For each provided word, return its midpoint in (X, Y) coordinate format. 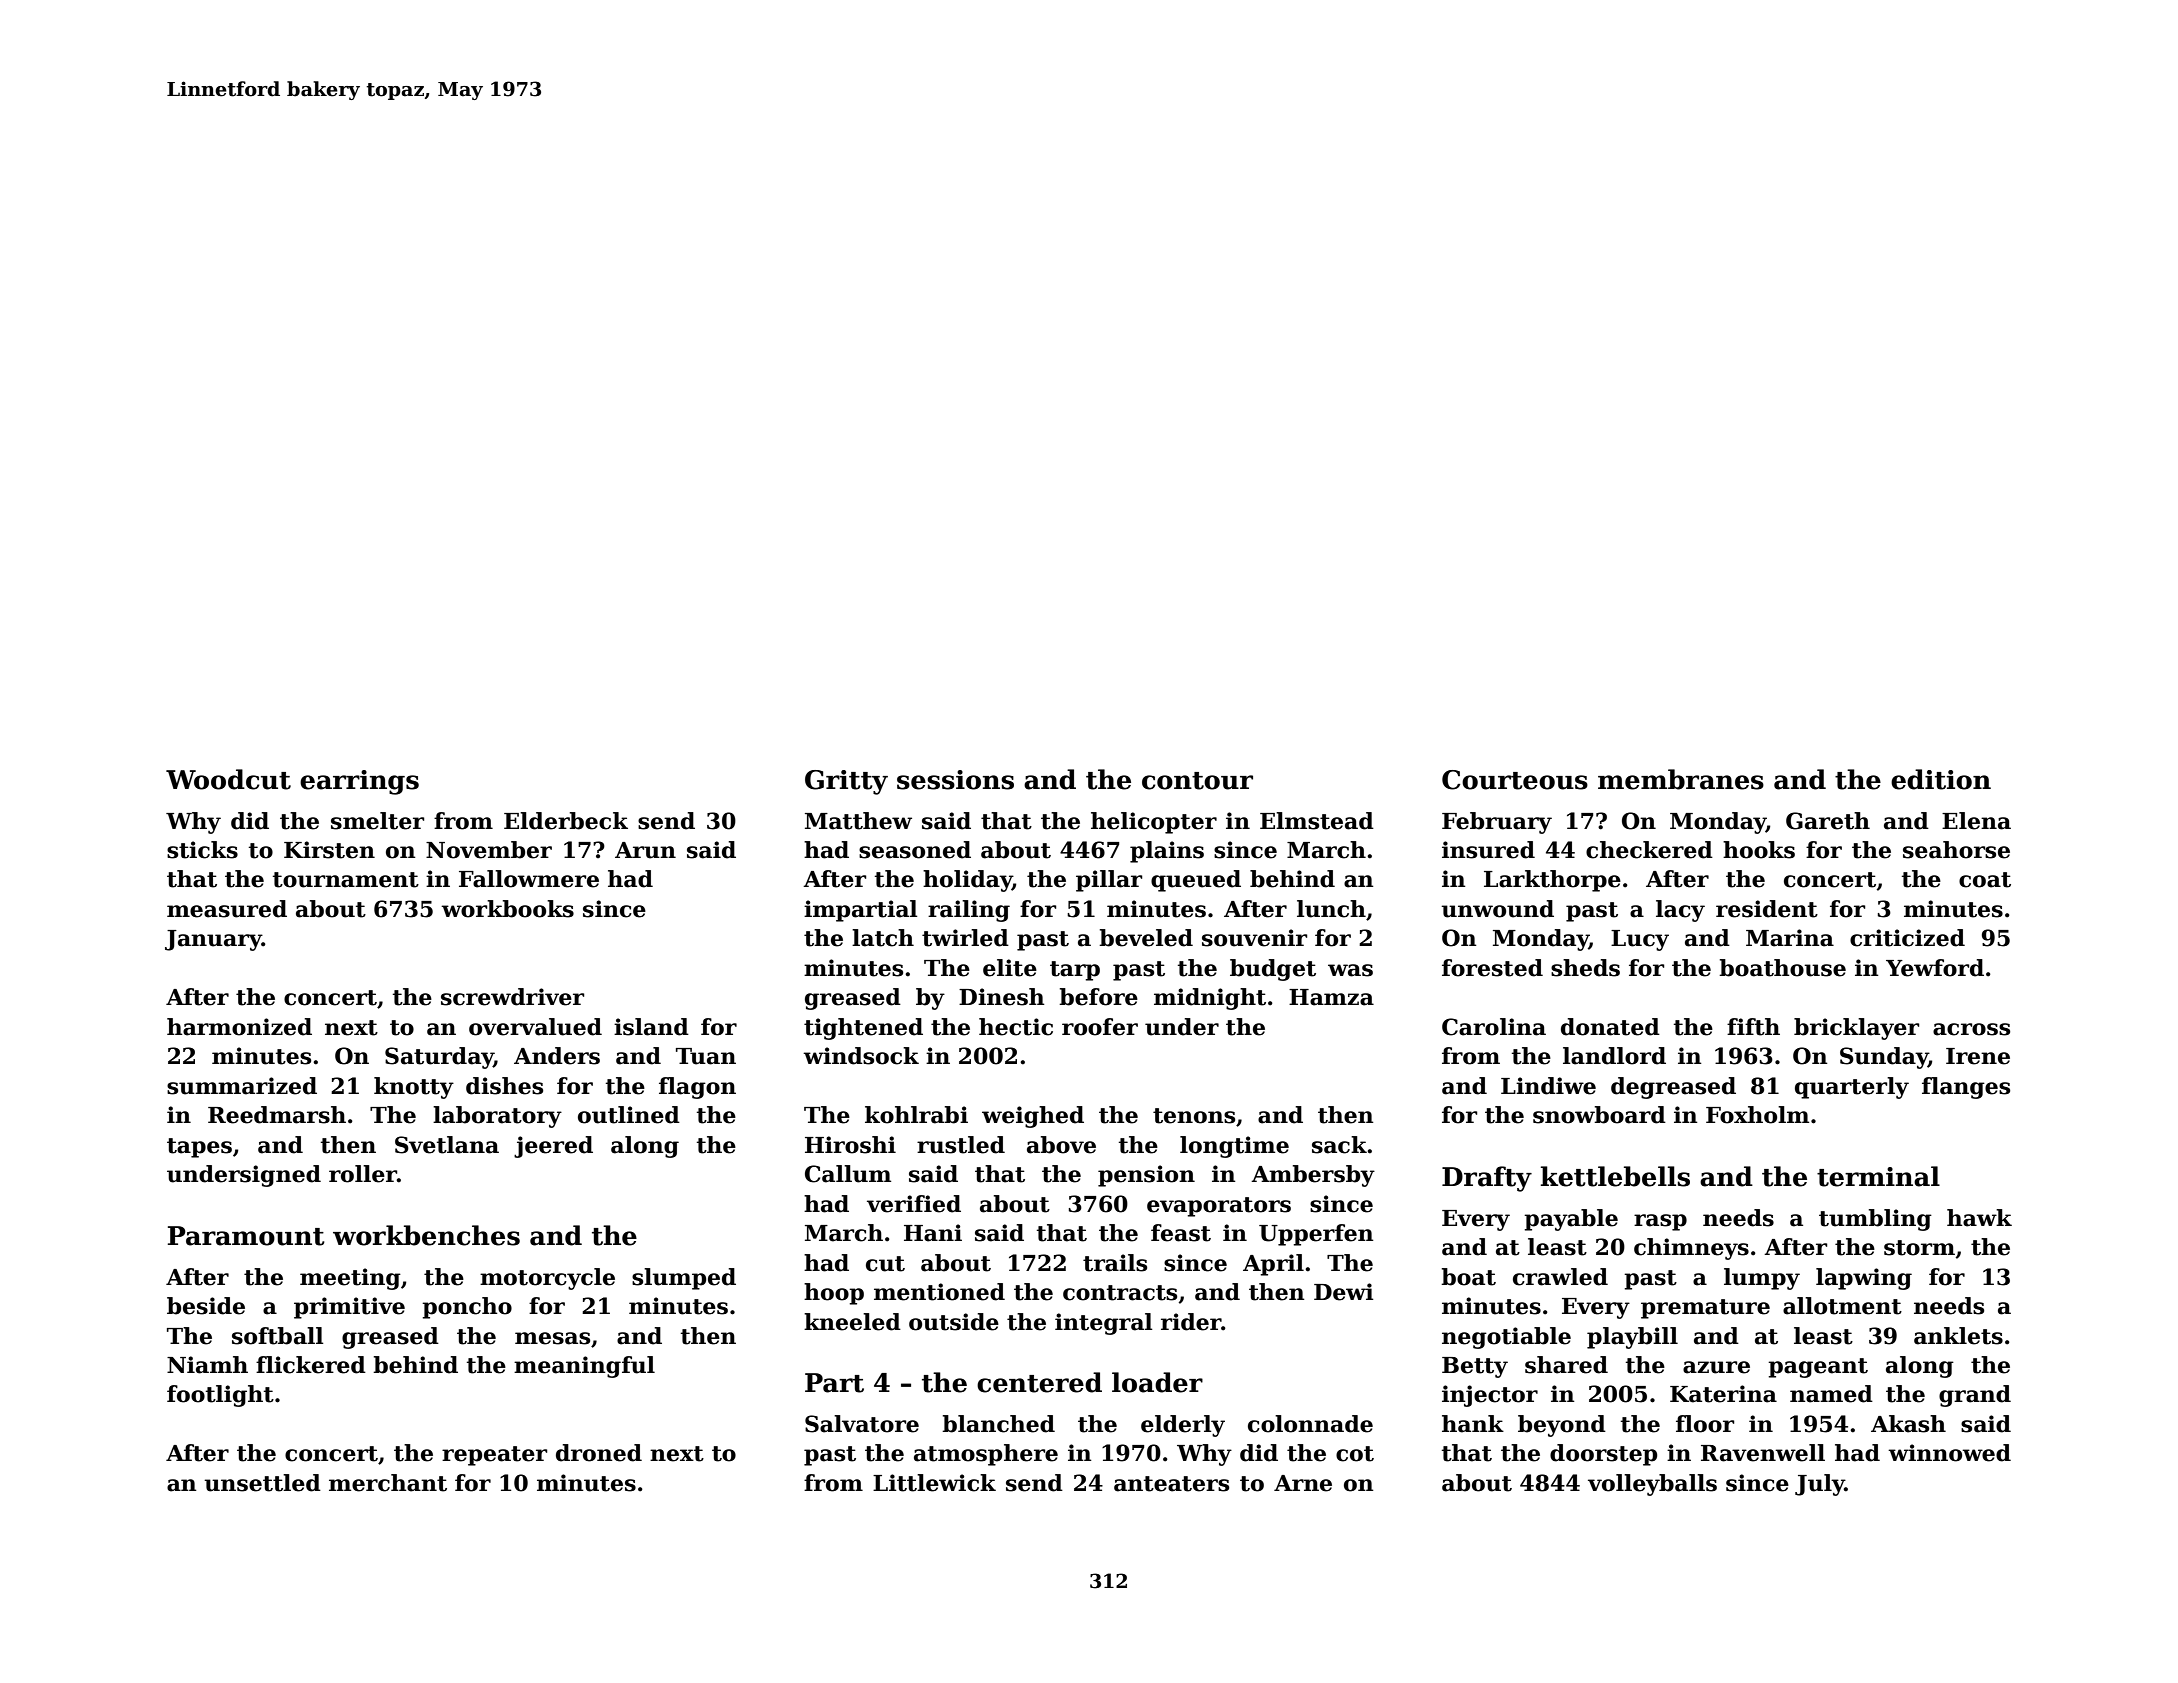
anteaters (1171, 1484)
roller (363, 1174)
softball (277, 1336)
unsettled (262, 1483)
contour (1197, 781)
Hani (933, 1233)
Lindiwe (1548, 1086)
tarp (1075, 971)
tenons (1194, 1116)
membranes (1681, 779)
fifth (1753, 1027)
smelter (377, 821)
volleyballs (1652, 1485)
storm (1919, 1248)
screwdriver (512, 997)
